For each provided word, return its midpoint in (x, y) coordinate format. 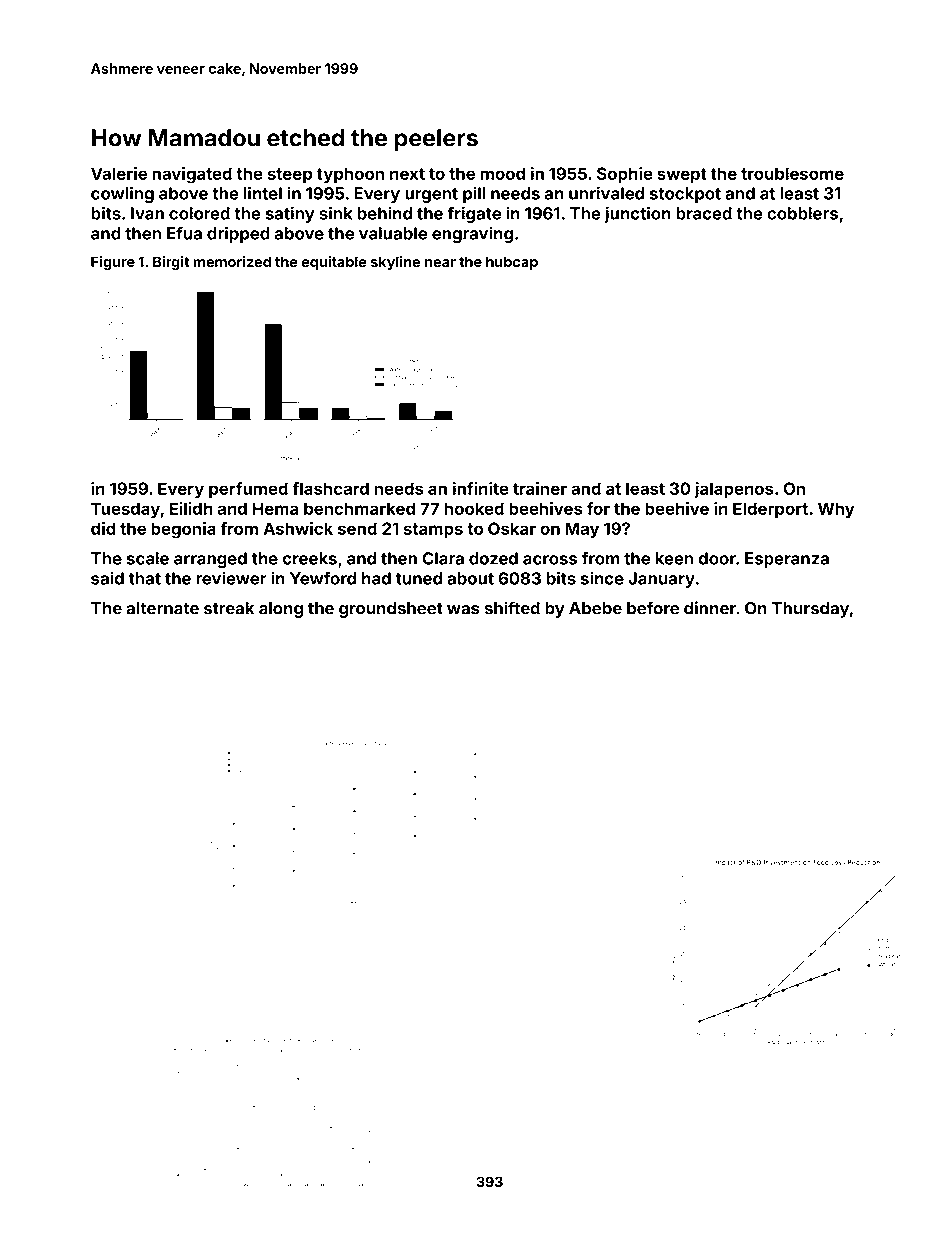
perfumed (248, 490)
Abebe (595, 608)
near (440, 263)
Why (836, 510)
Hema (275, 508)
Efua (184, 233)
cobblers (802, 213)
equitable (334, 263)
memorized (232, 261)
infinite (481, 488)
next (407, 174)
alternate (162, 608)
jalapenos (733, 490)
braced (704, 213)
